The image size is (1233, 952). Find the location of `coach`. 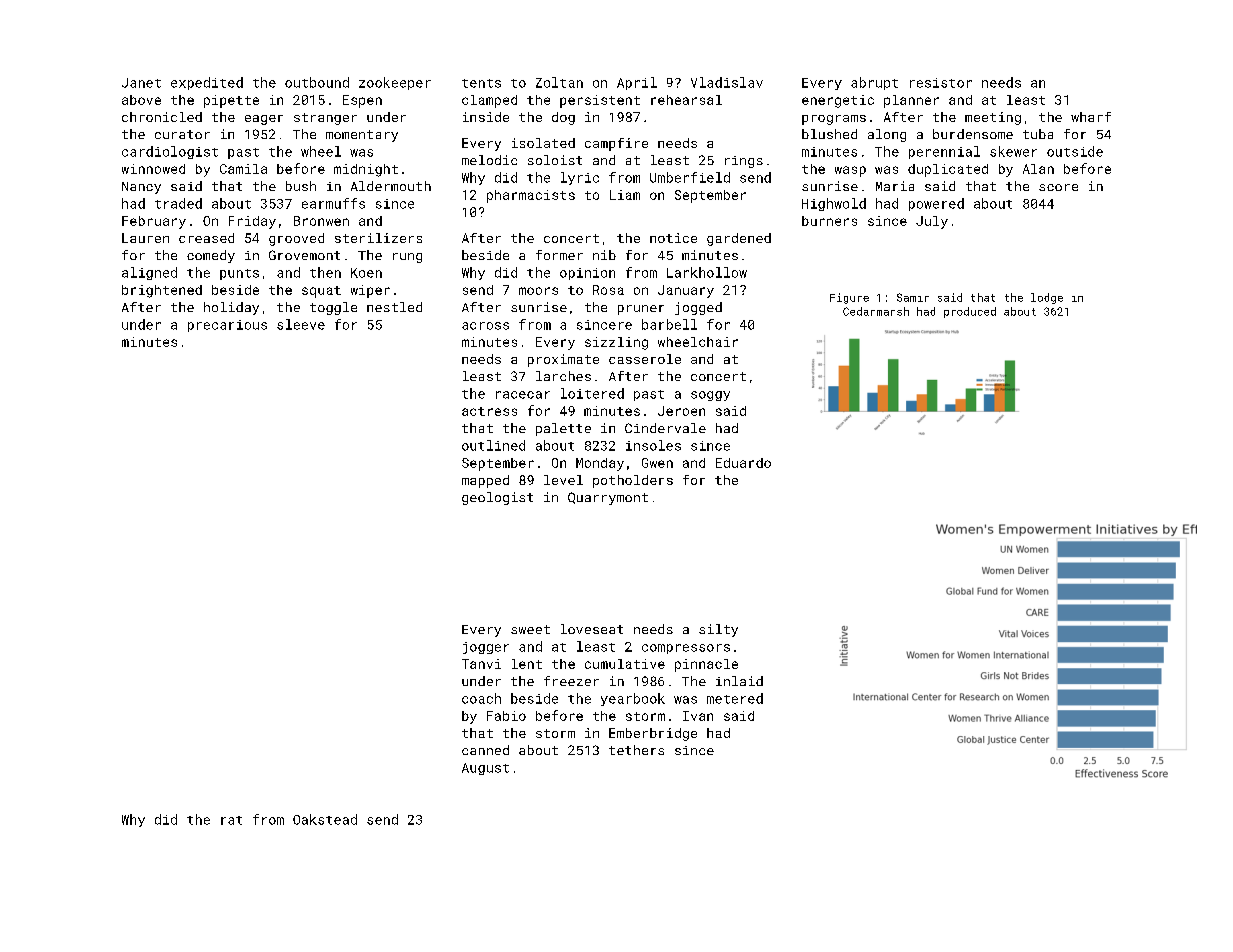

coach is located at coordinates (481, 698).
